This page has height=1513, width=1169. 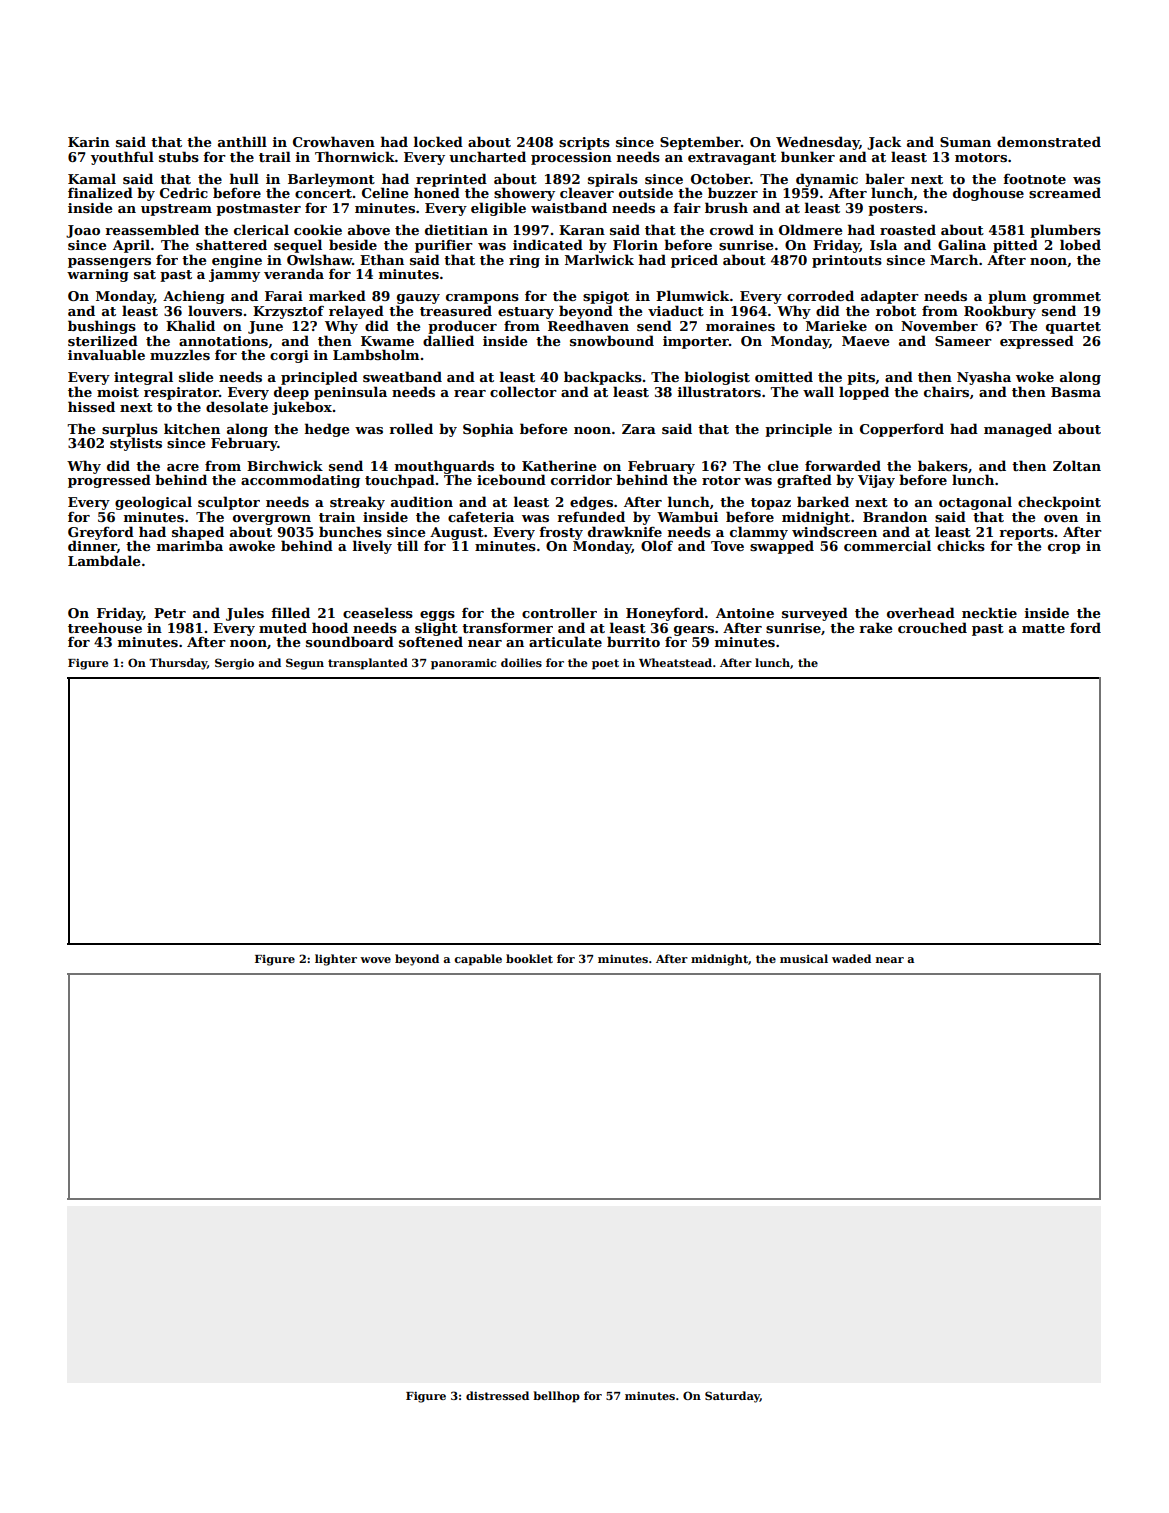 What do you see at coordinates (178, 664) in the page?
I see `Thursday` at bounding box center [178, 664].
